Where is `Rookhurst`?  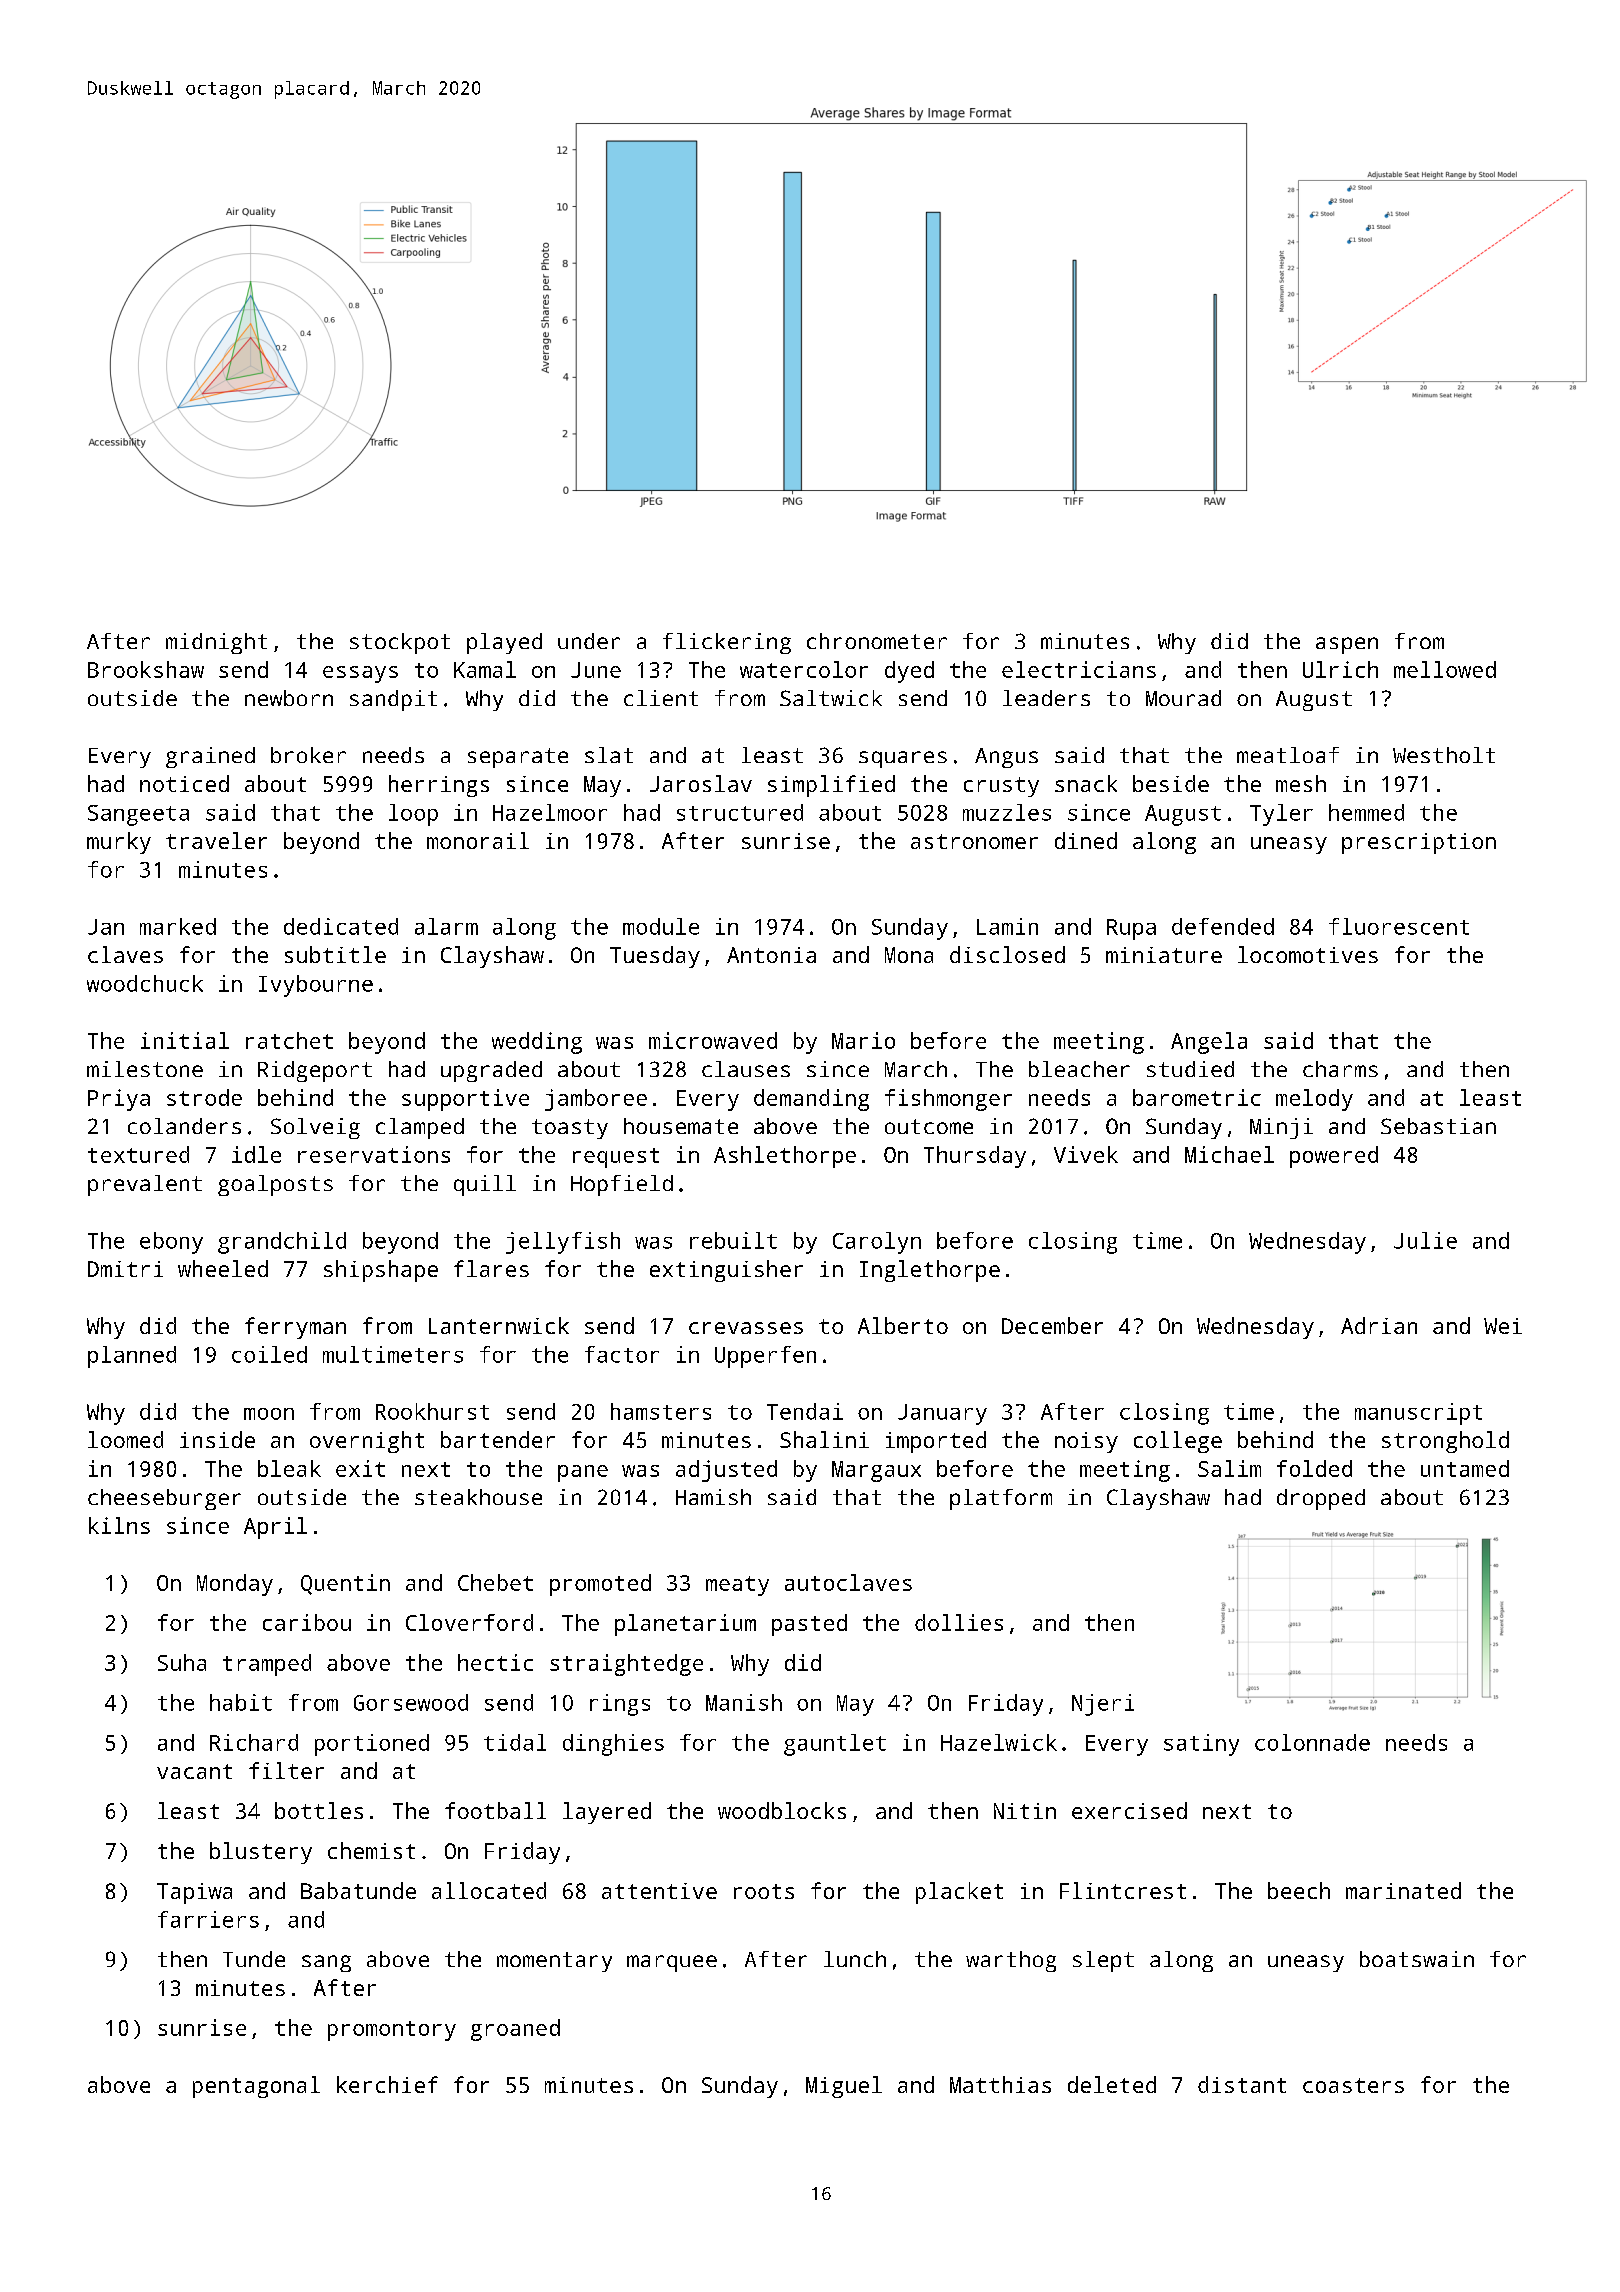 Rookhurst is located at coordinates (432, 1411).
